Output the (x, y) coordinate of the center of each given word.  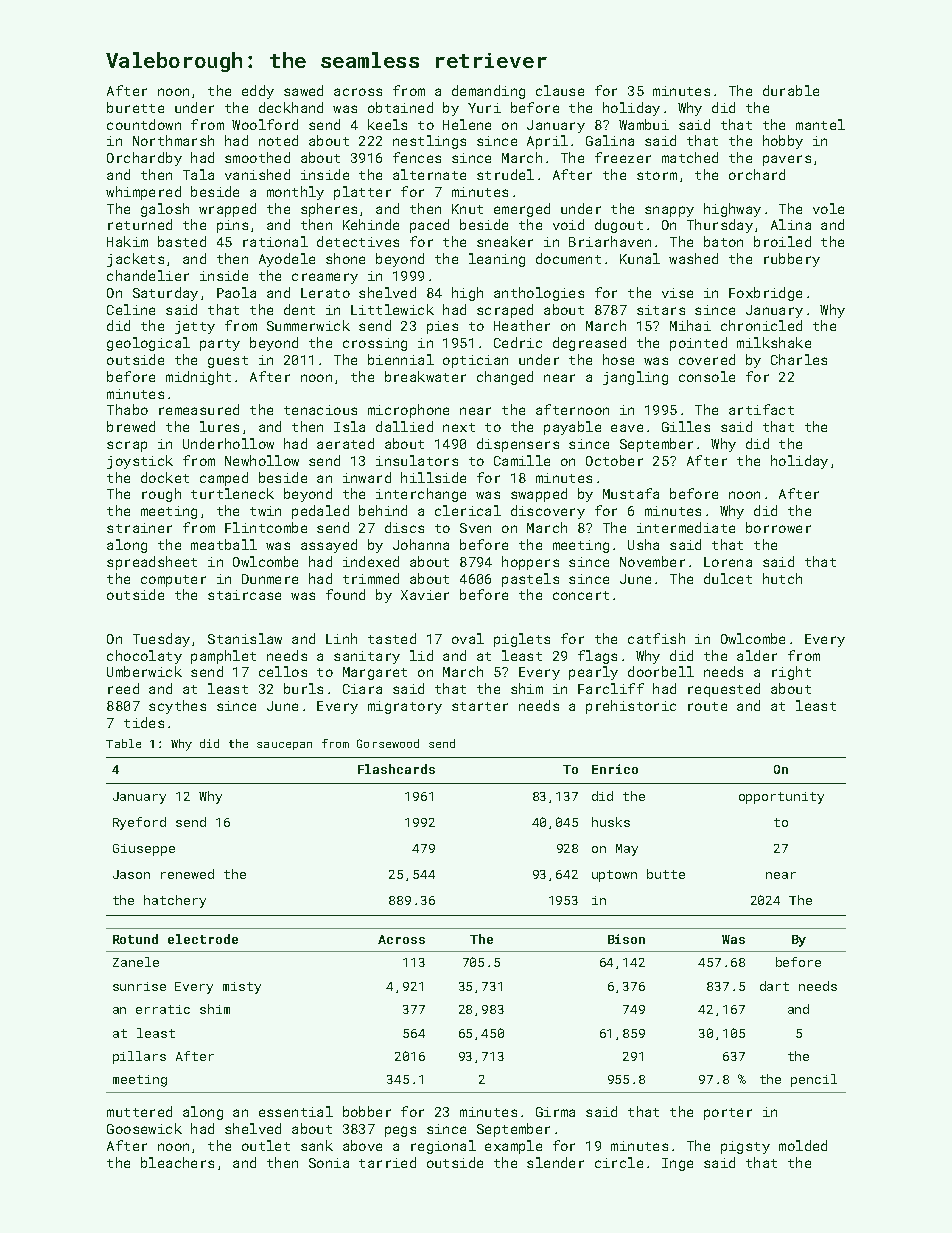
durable (791, 90)
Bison (626, 939)
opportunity (781, 798)
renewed (187, 874)
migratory (405, 707)
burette (135, 107)
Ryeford (139, 823)
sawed (303, 90)
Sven (475, 528)
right (791, 673)
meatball (224, 544)
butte (666, 874)
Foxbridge (765, 294)
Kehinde (371, 224)
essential (296, 1111)
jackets (135, 260)
